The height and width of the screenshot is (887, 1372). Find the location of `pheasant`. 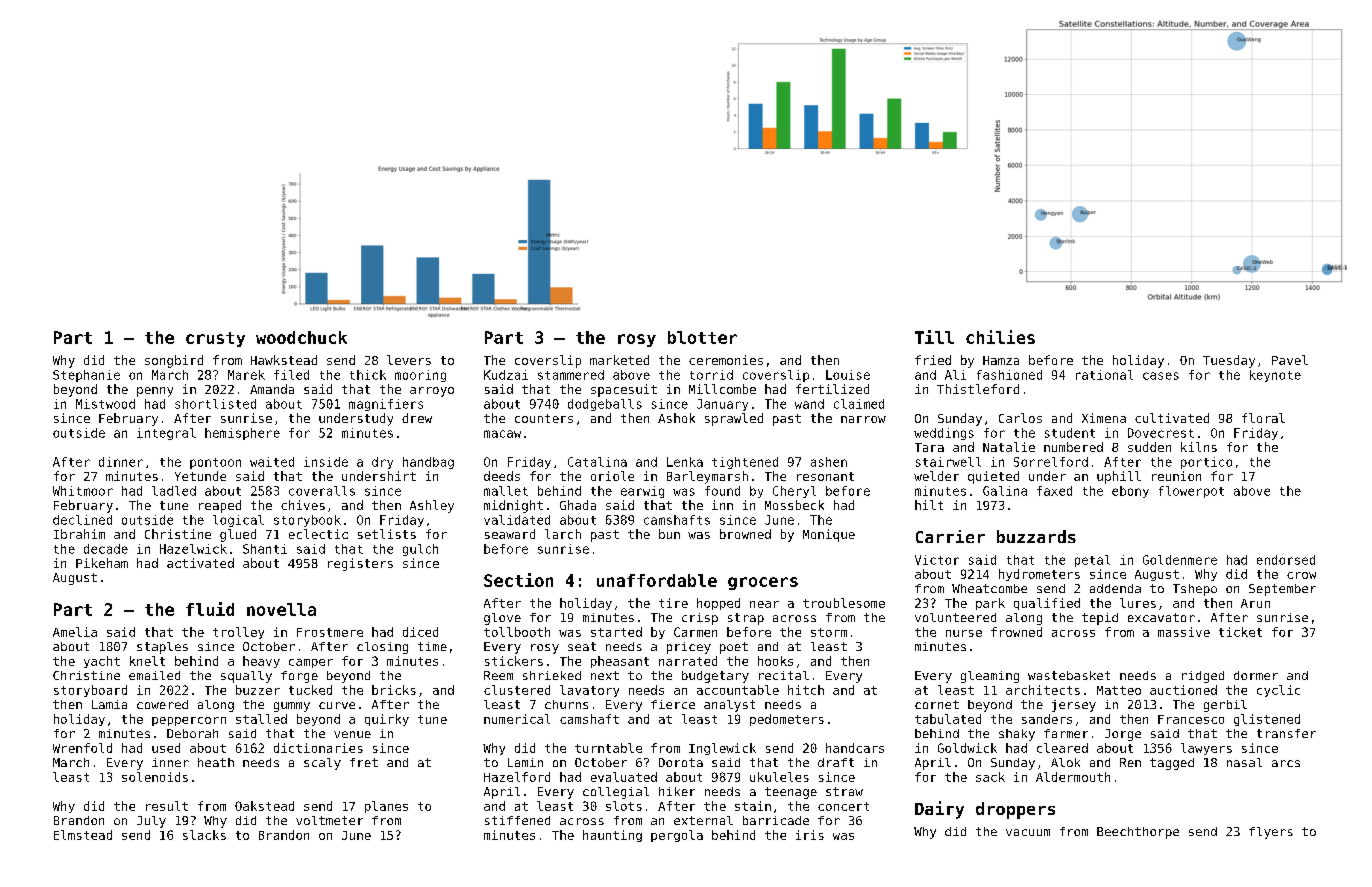

pheasant is located at coordinates (620, 662).
